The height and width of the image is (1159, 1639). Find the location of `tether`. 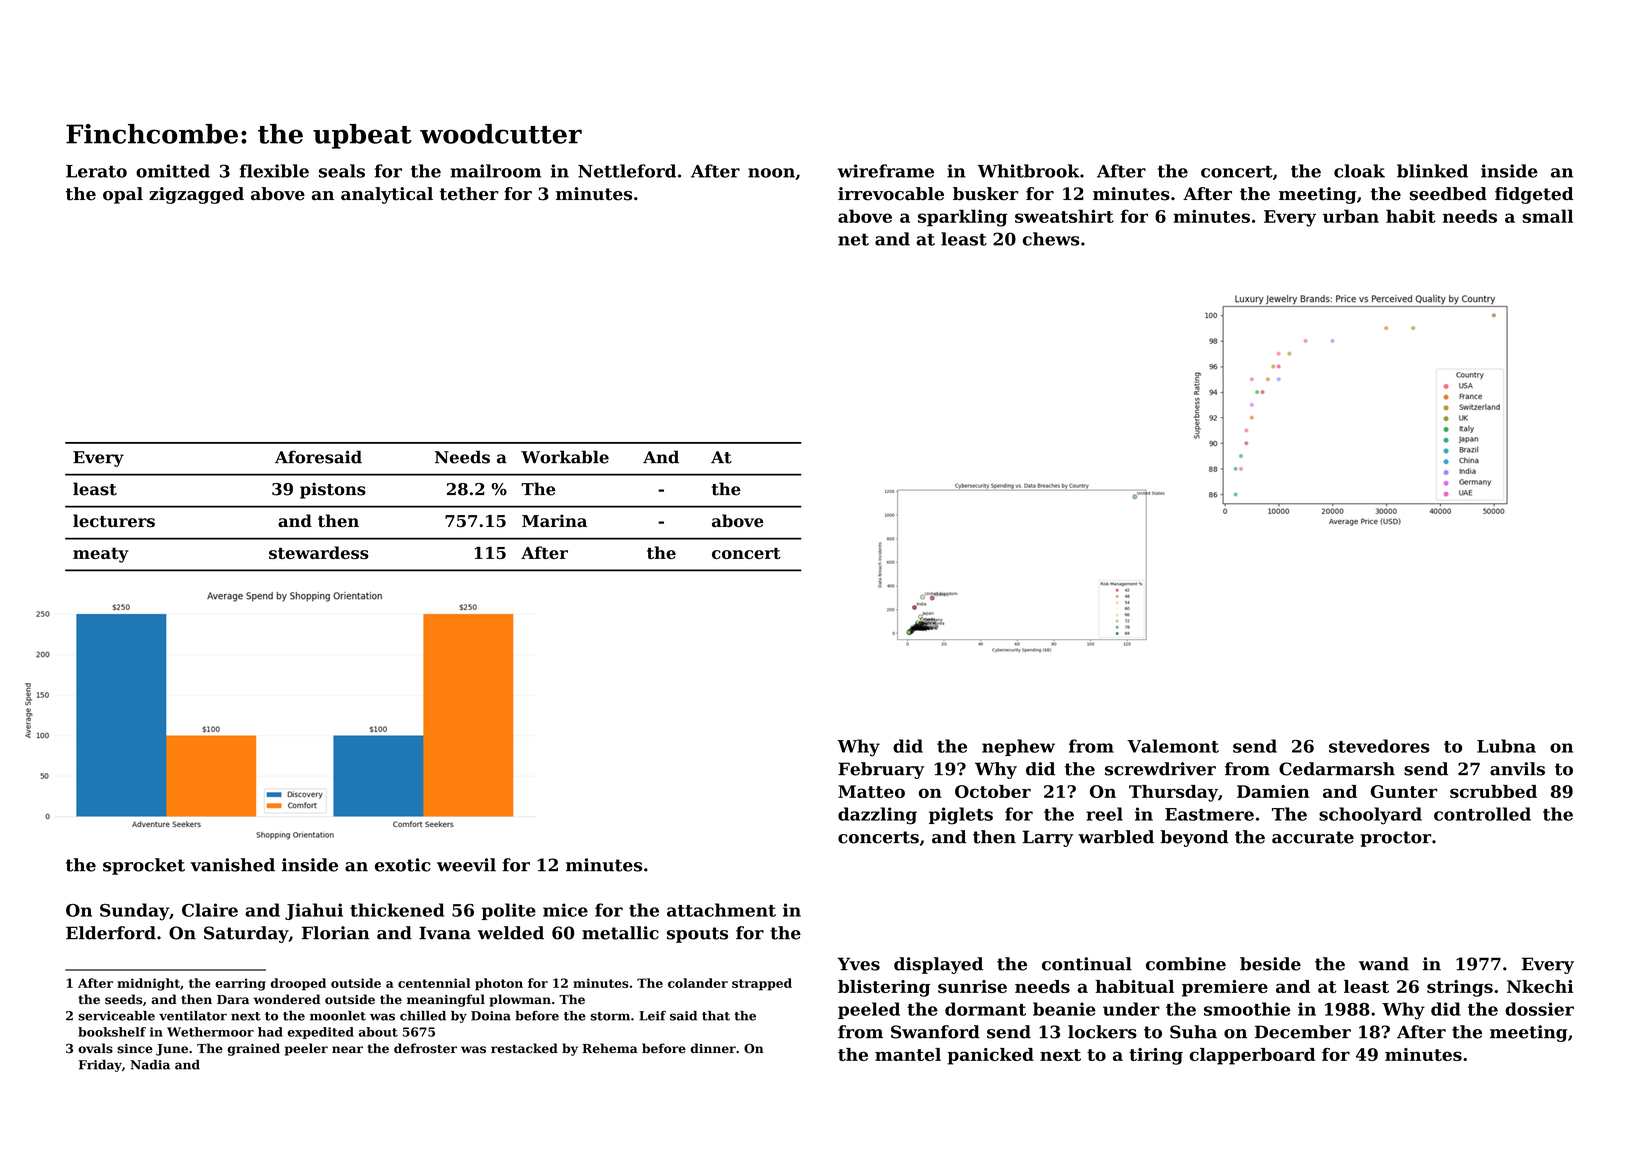

tether is located at coordinates (469, 194).
